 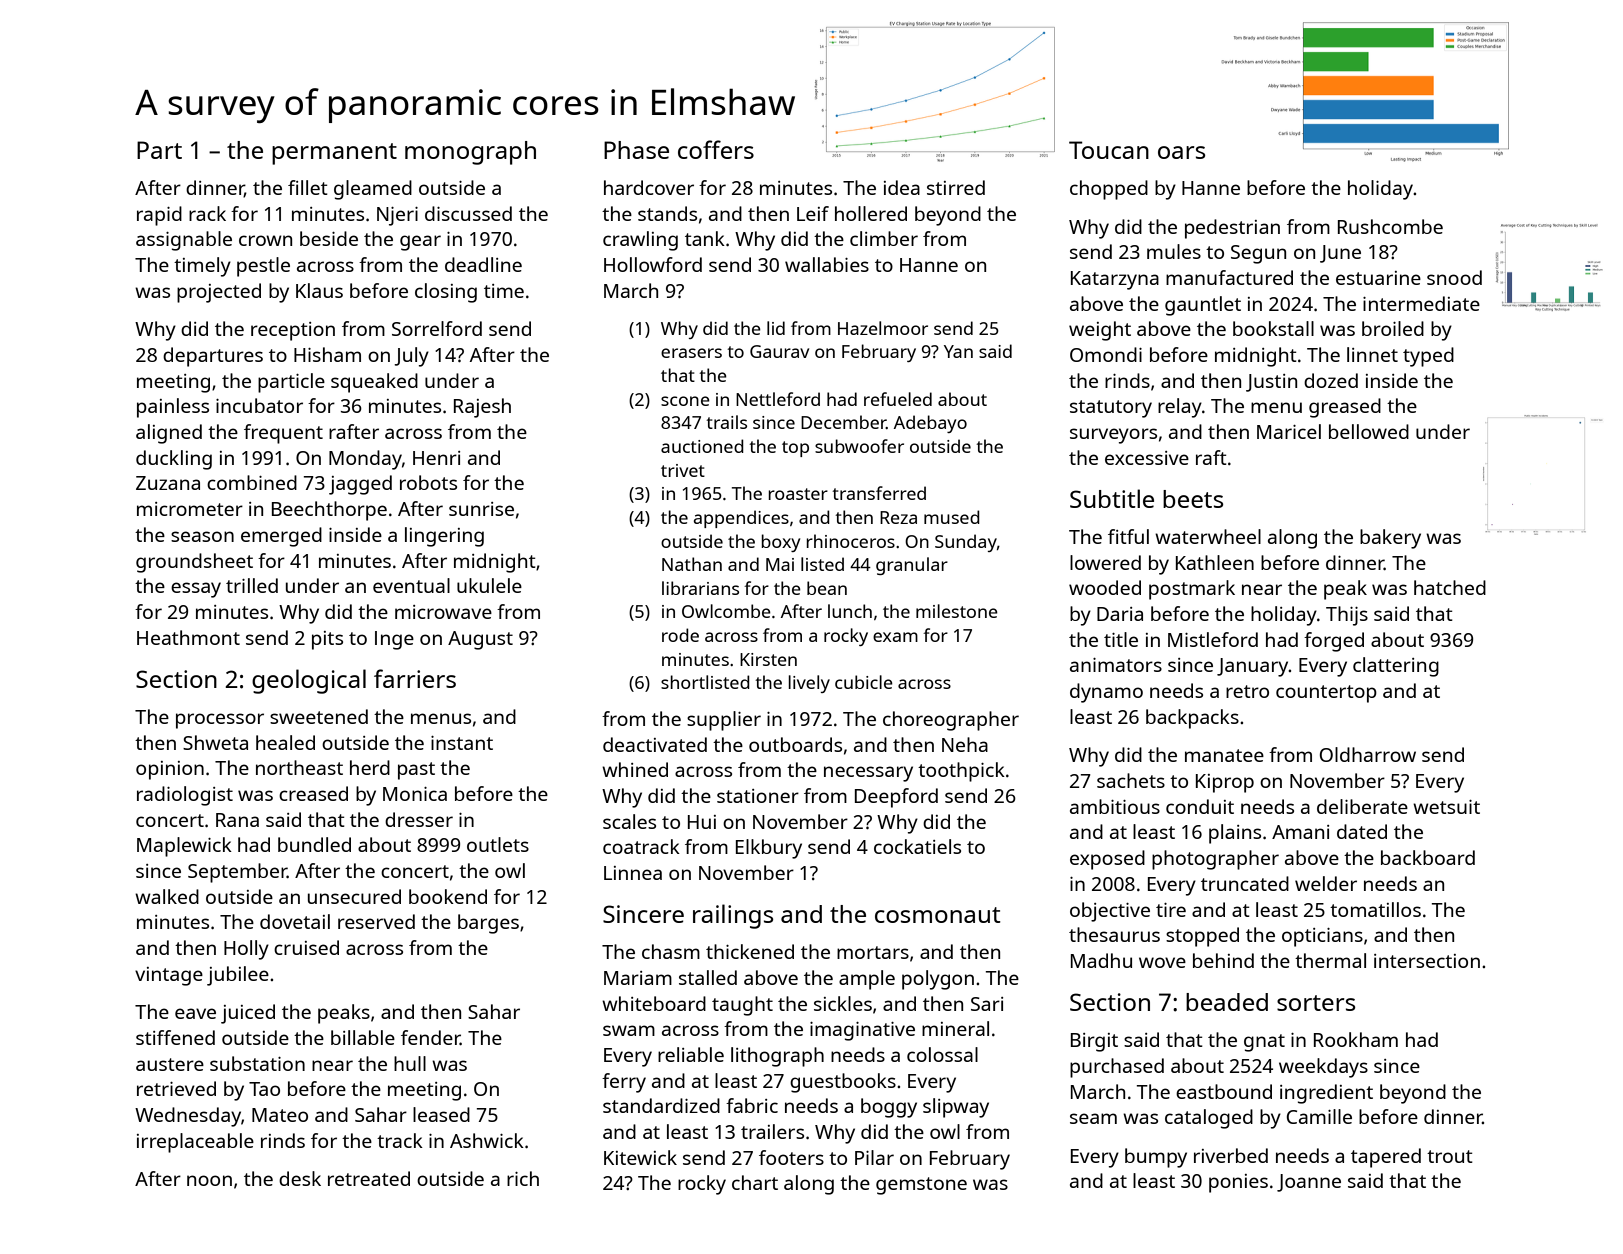 What do you see at coordinates (1309, 1183) in the image?
I see `Joanne` at bounding box center [1309, 1183].
